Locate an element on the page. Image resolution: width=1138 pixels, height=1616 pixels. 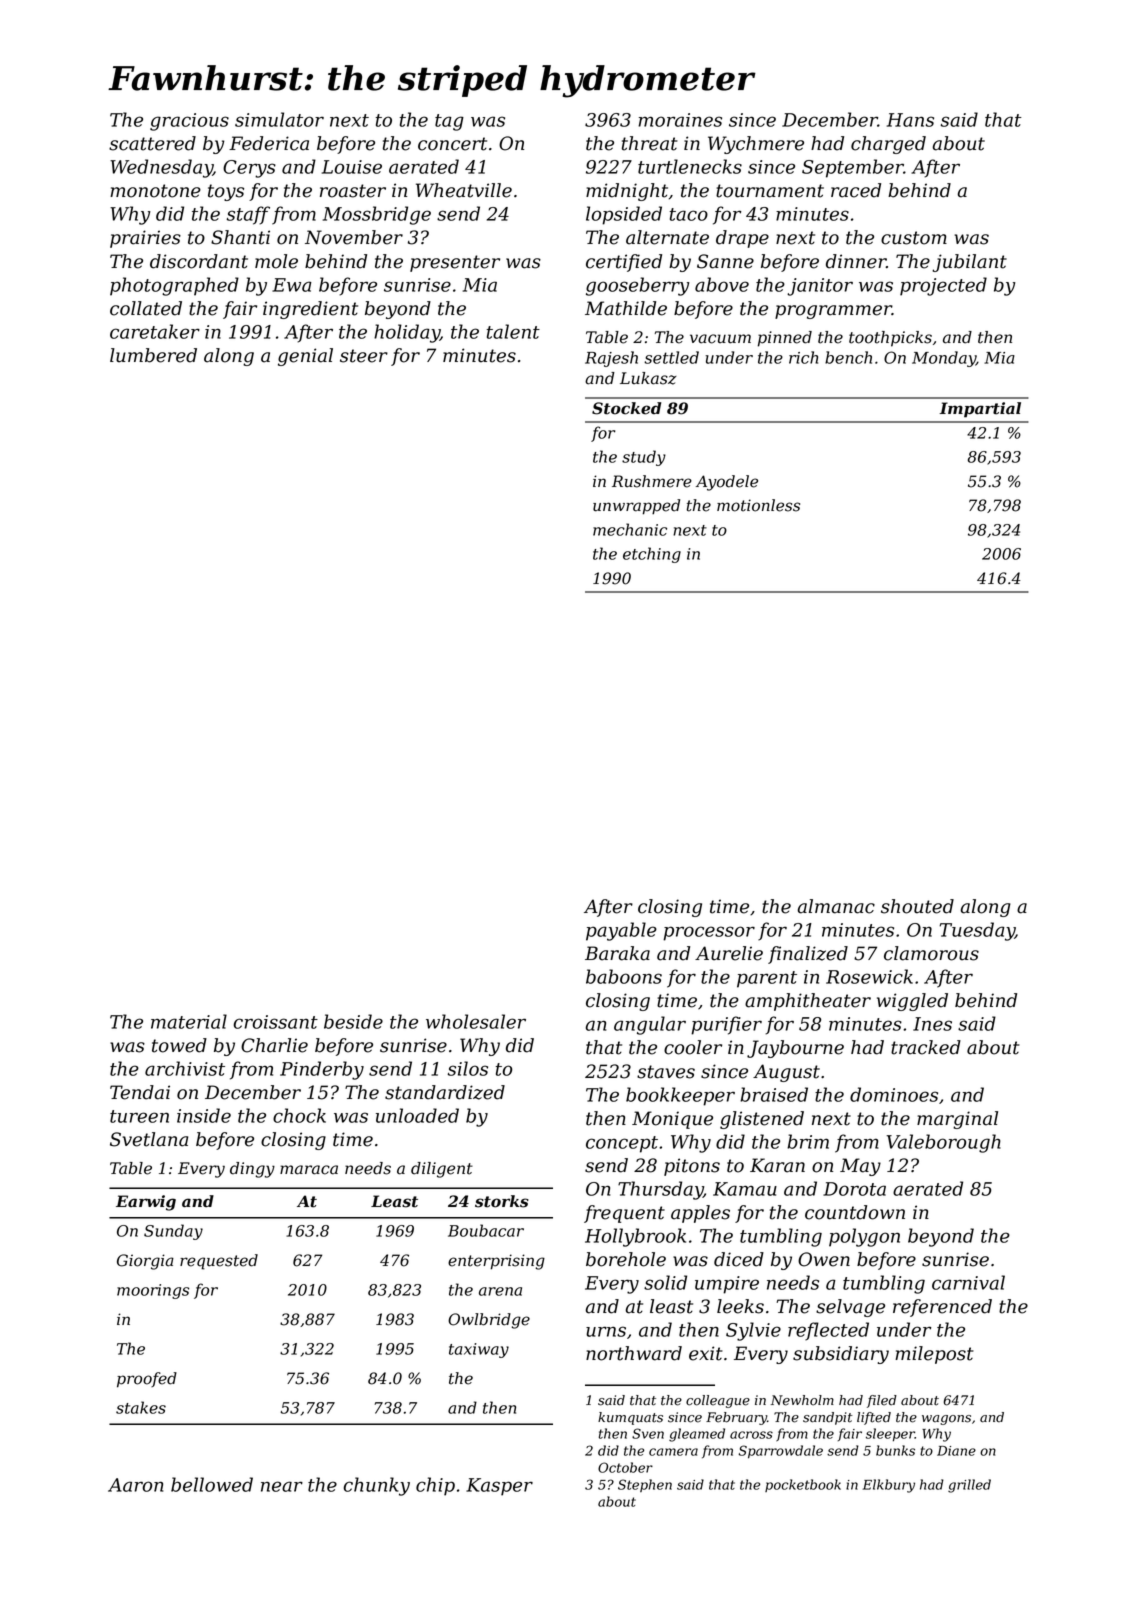
brim is located at coordinates (808, 1141).
